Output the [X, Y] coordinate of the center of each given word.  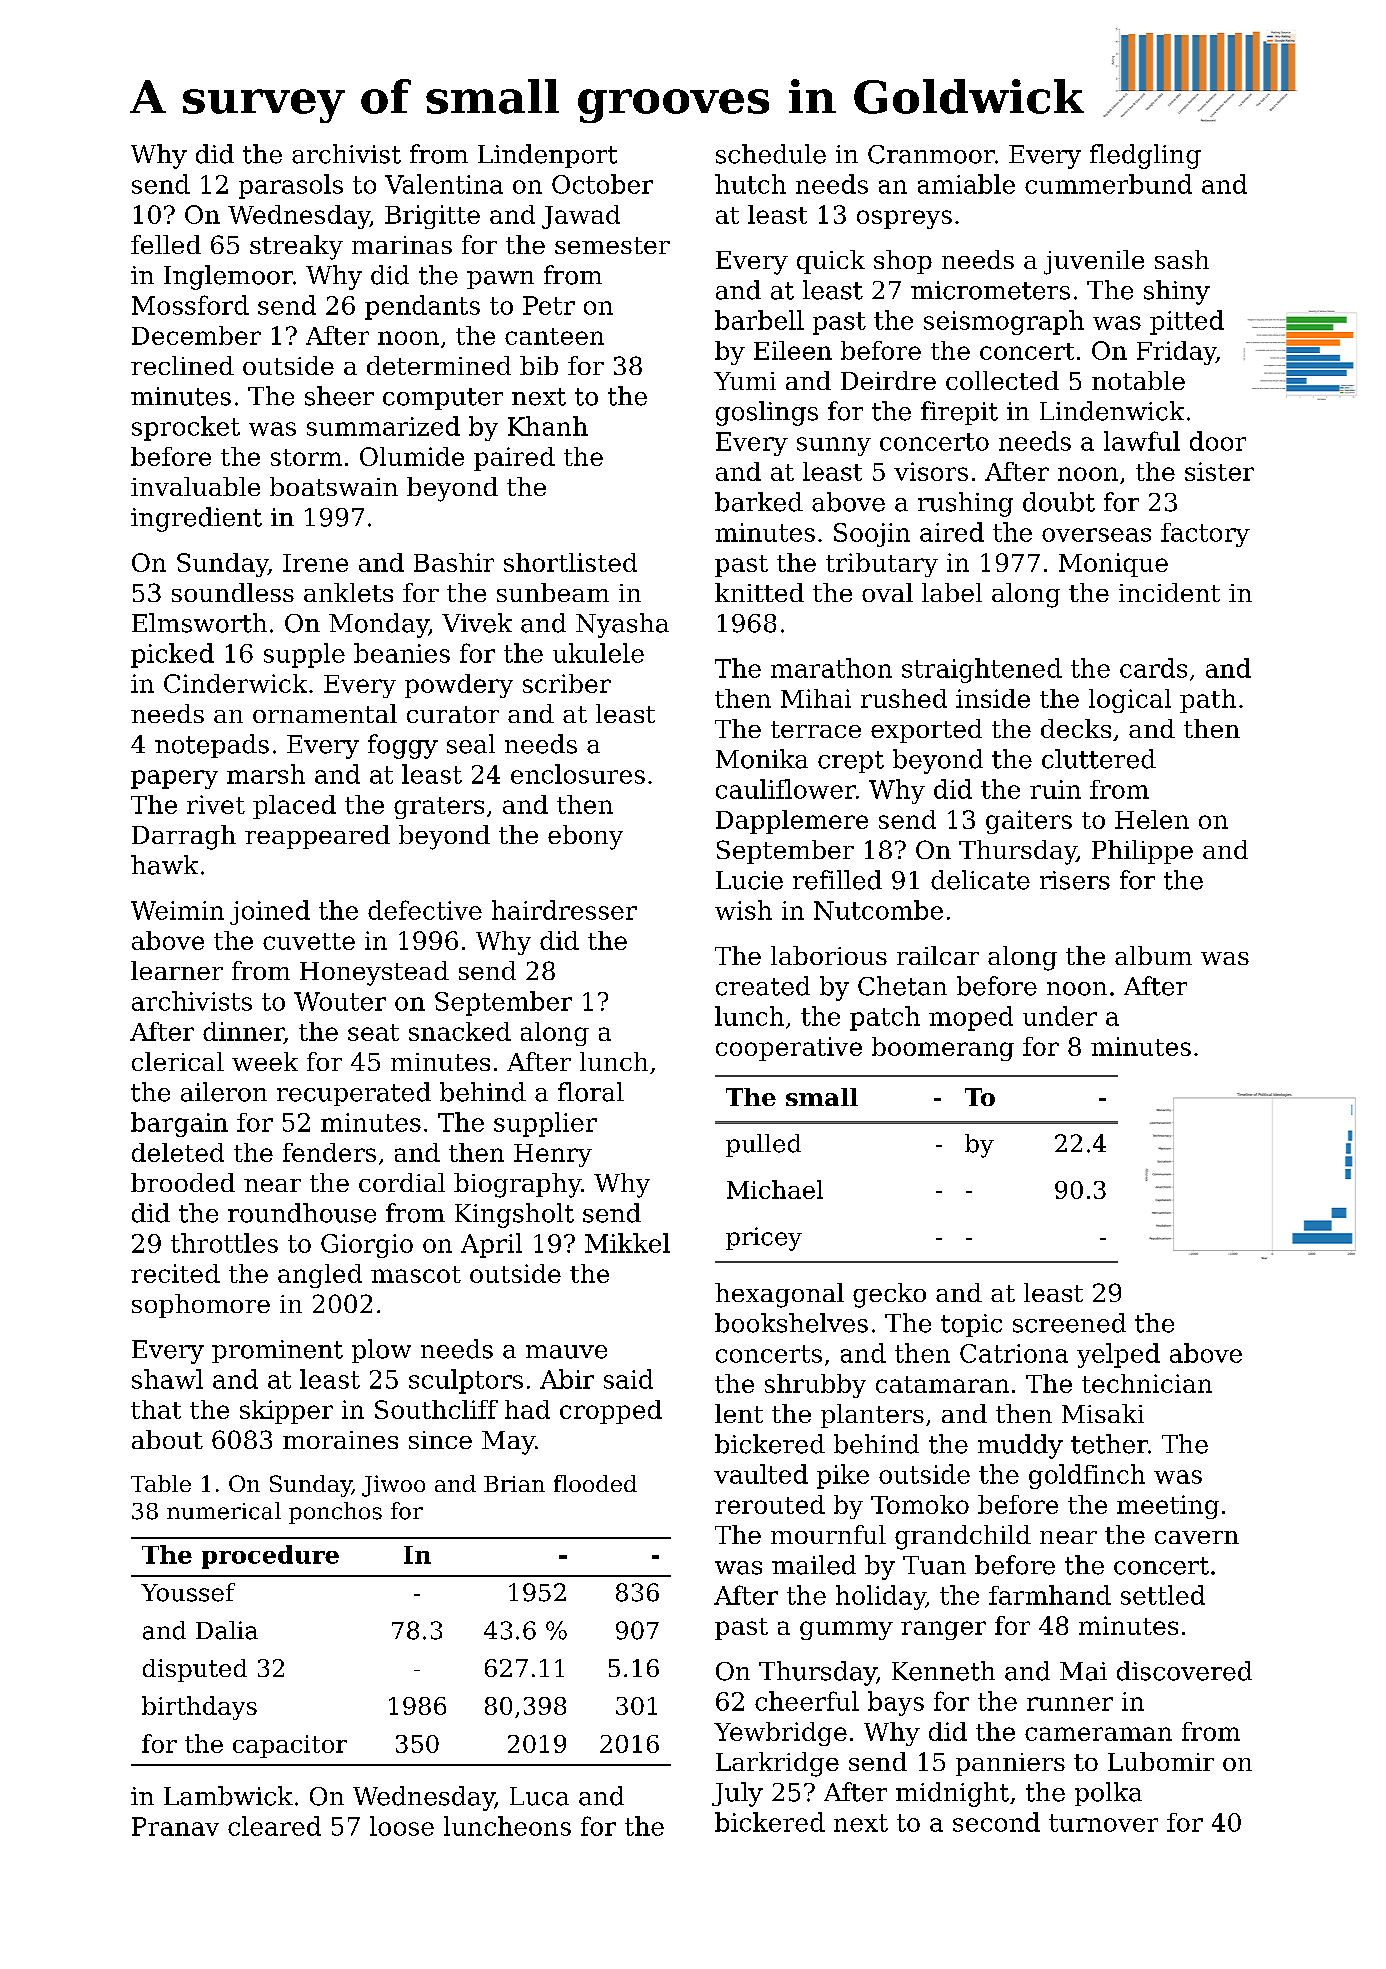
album [1153, 955]
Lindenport [547, 156]
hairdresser [564, 910]
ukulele [598, 653]
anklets [348, 592]
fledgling [1145, 156]
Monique [1113, 565]
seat [373, 1032]
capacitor [290, 1746]
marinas [402, 245]
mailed [814, 1565]
